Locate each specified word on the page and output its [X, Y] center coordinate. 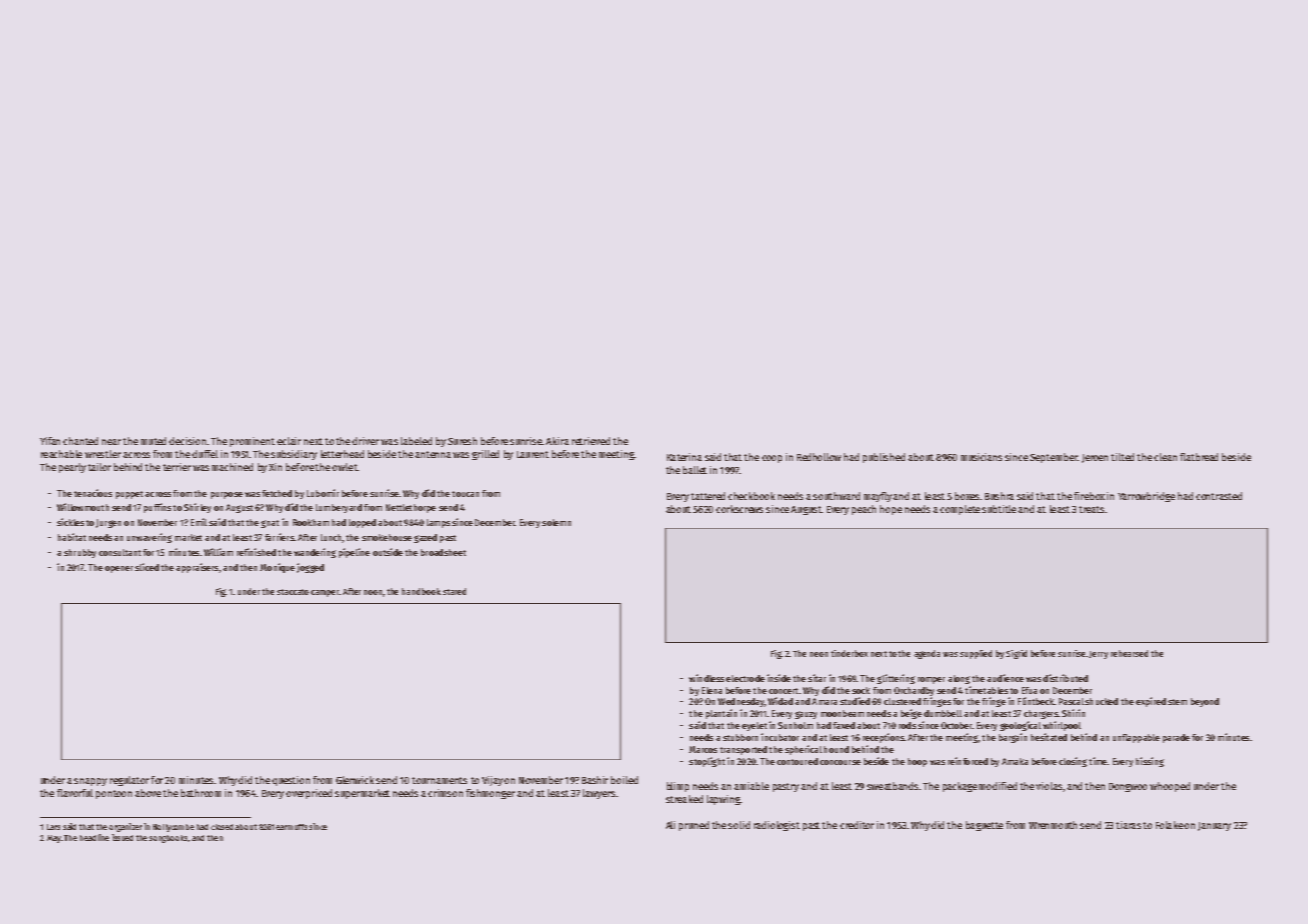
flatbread [1199, 457]
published [884, 458]
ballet [695, 470]
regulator [129, 781]
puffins [157, 508]
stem [1177, 702]
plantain [721, 714]
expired [1151, 702]
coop [772, 459]
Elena [712, 690]
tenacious [93, 493]
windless [706, 678]
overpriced [309, 794]
